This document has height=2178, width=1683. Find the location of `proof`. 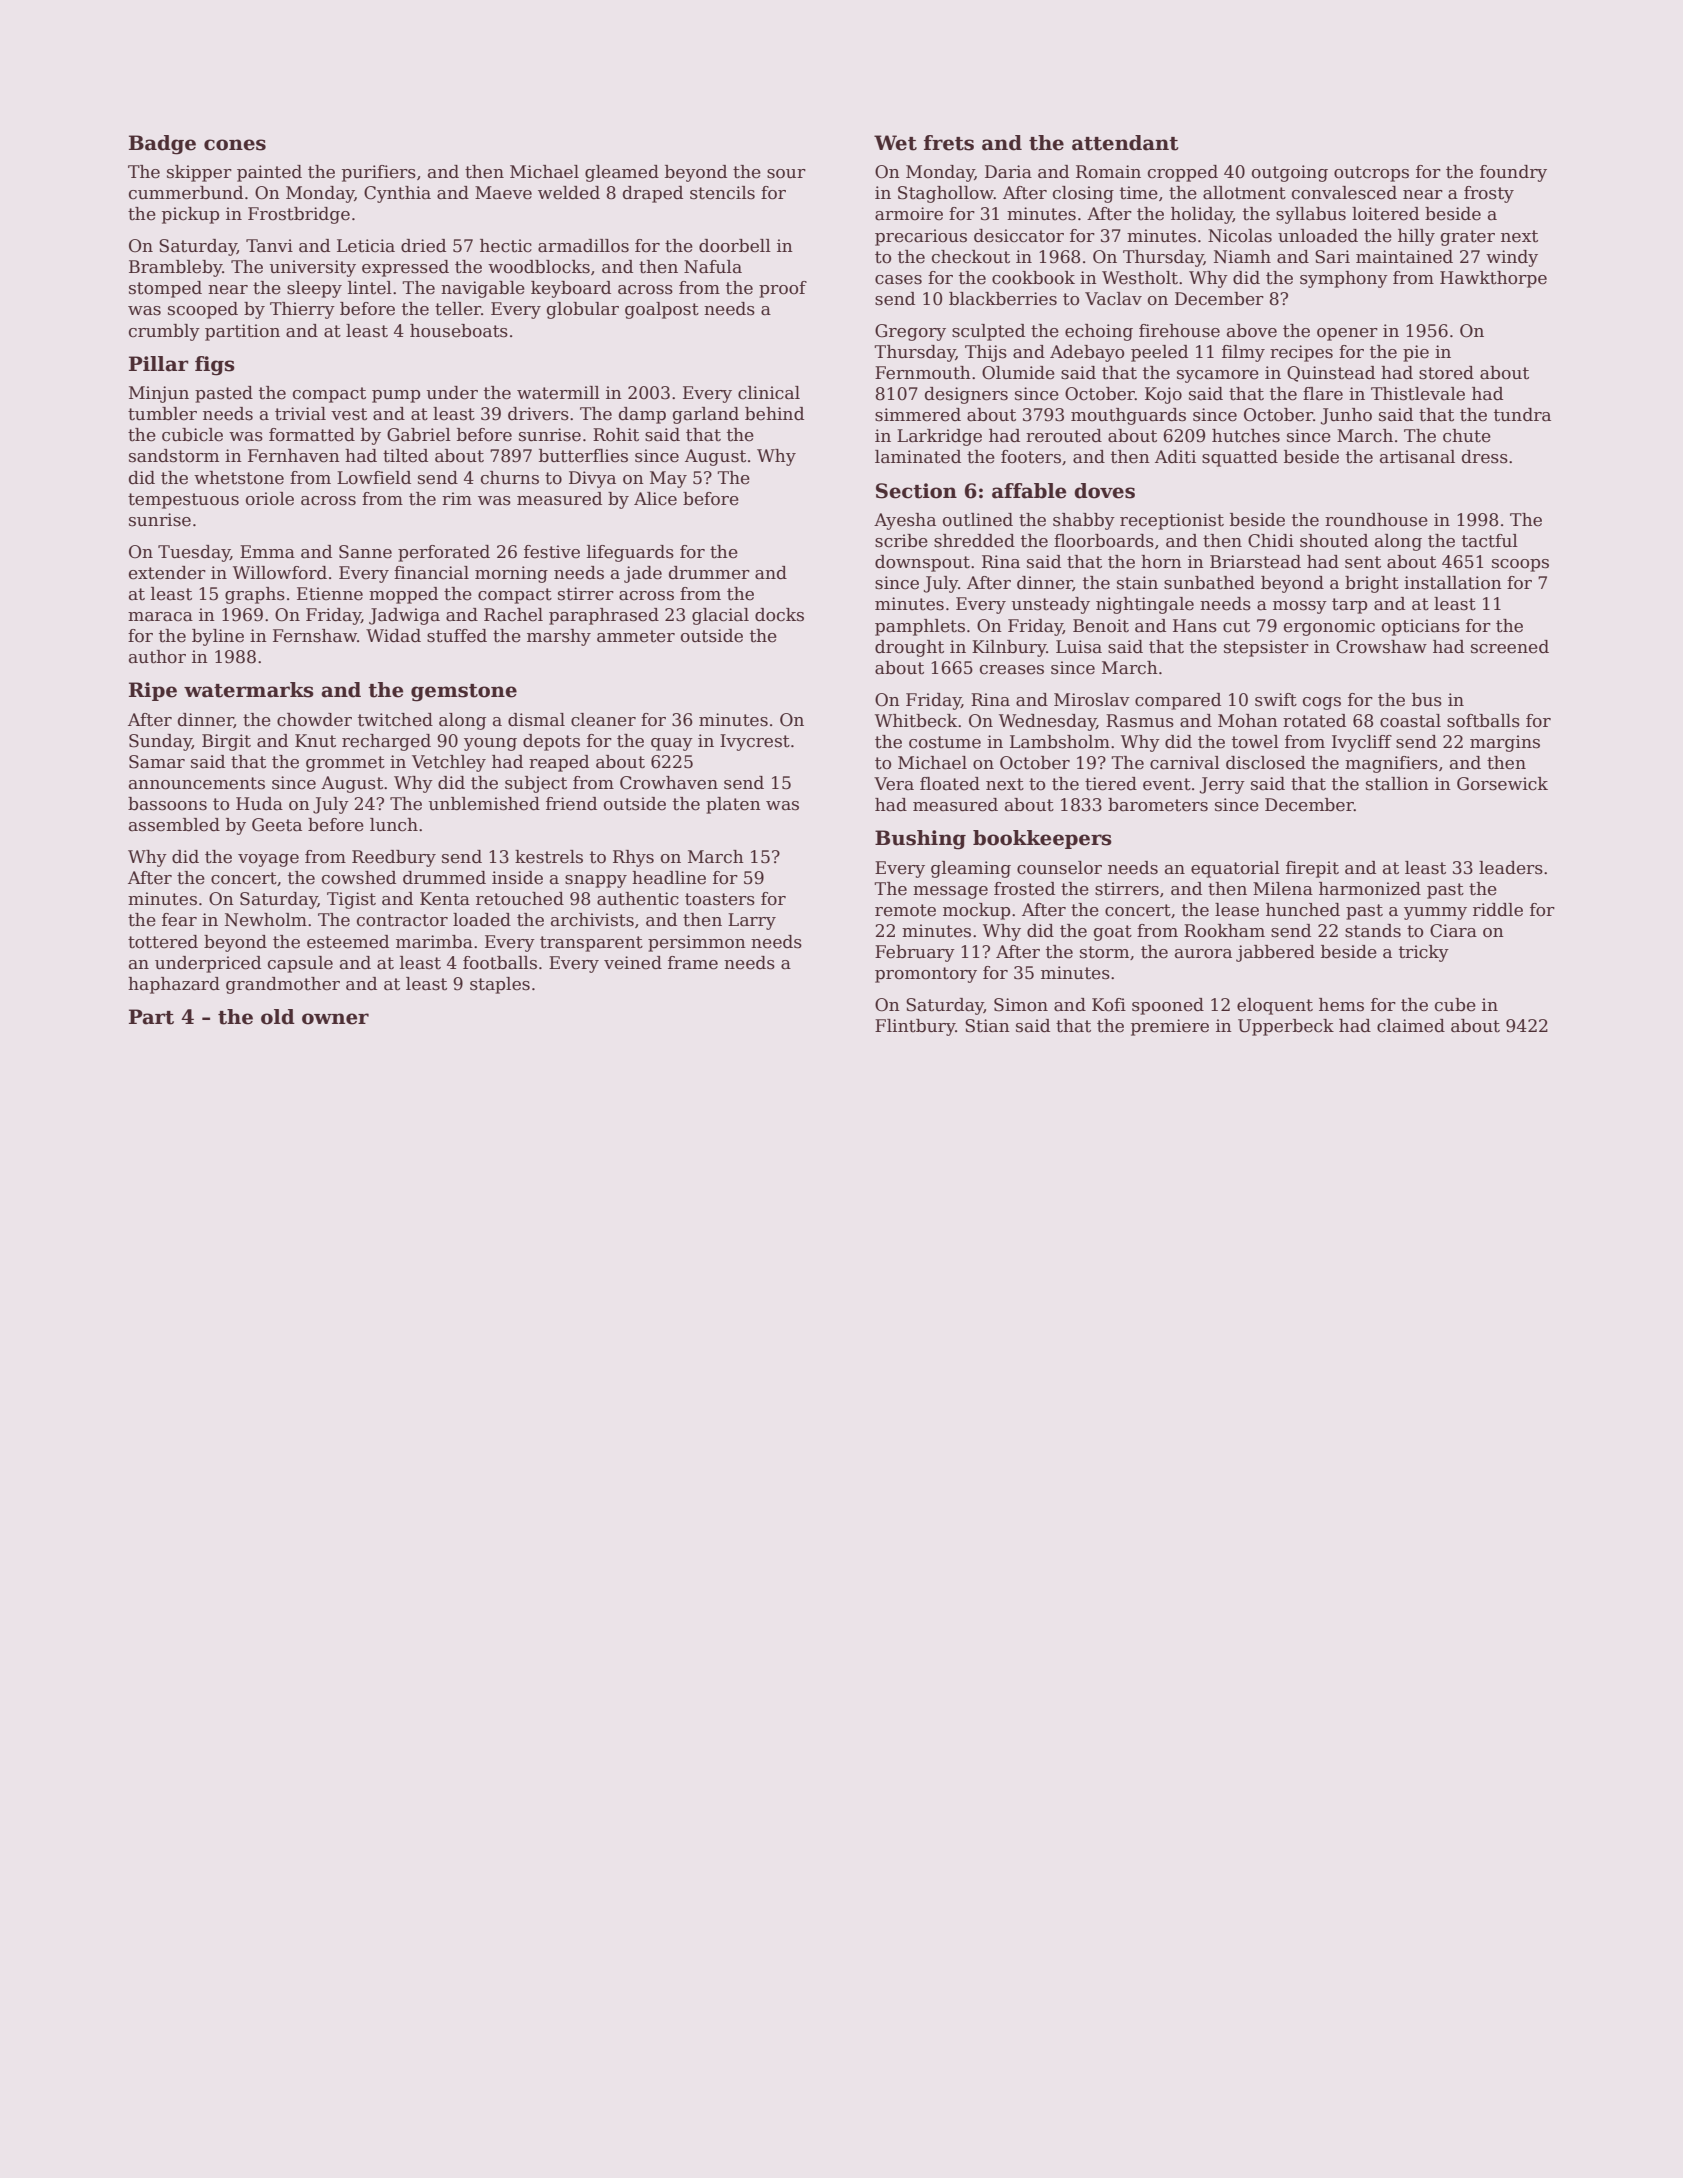

proof is located at coordinates (783, 289).
